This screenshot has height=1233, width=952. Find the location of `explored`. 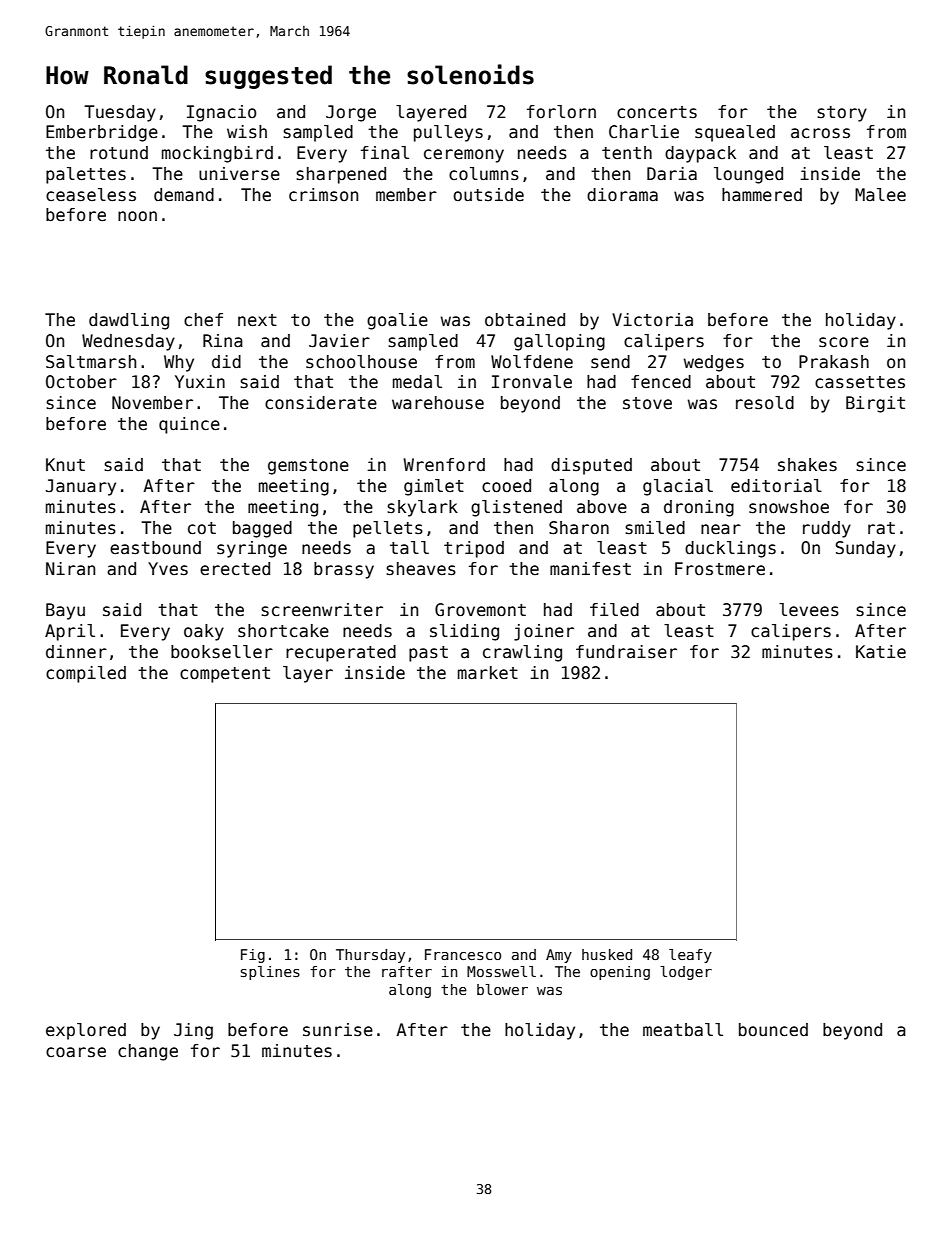

explored is located at coordinates (86, 1031).
